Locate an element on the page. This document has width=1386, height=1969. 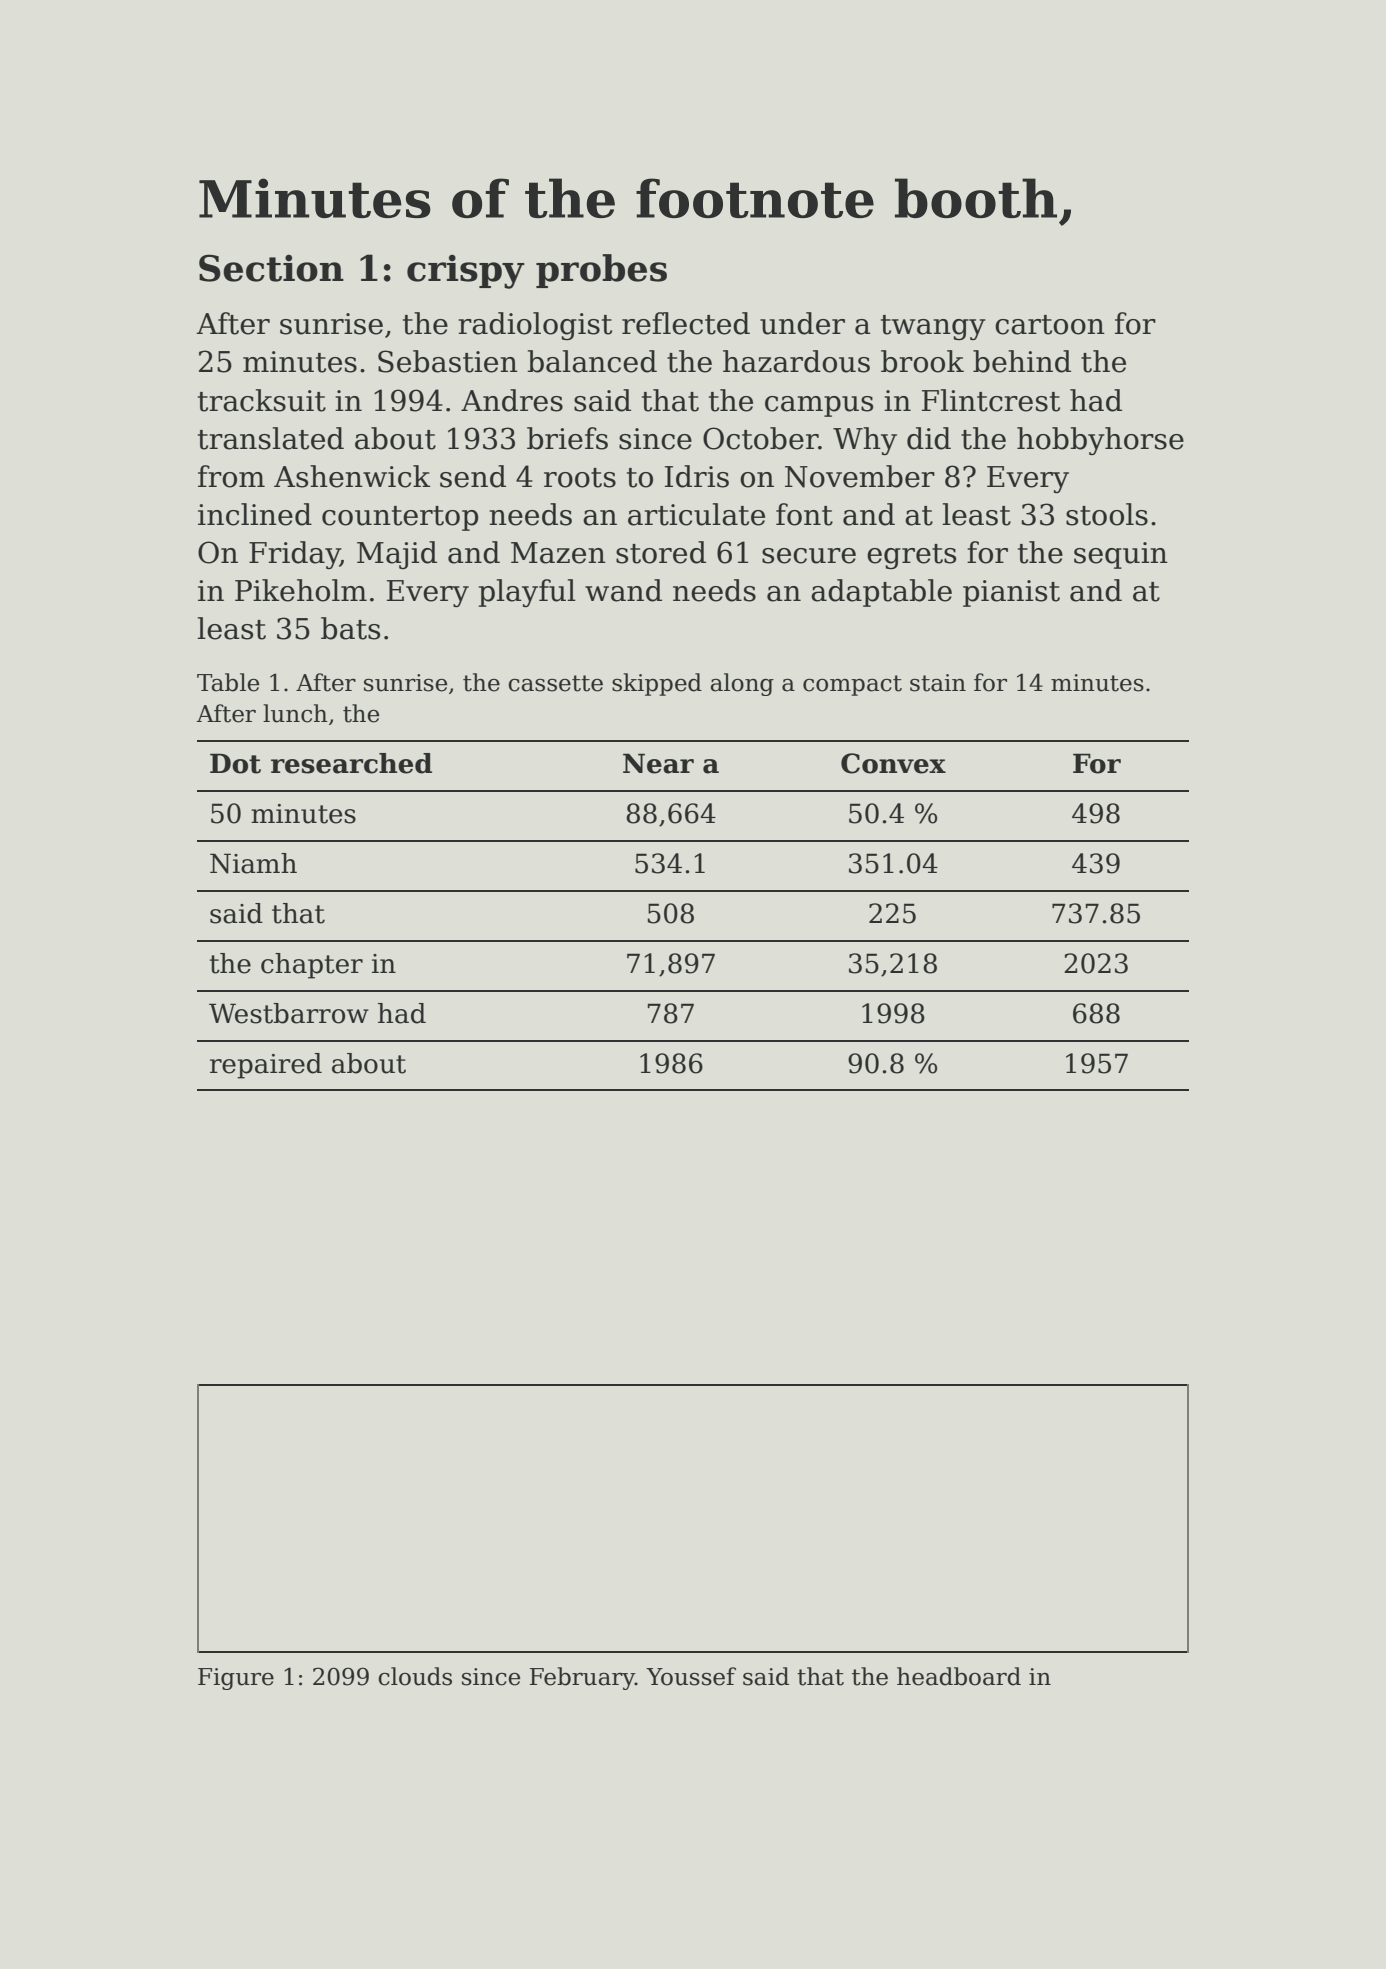
Westbarrow is located at coordinates (289, 1013).
